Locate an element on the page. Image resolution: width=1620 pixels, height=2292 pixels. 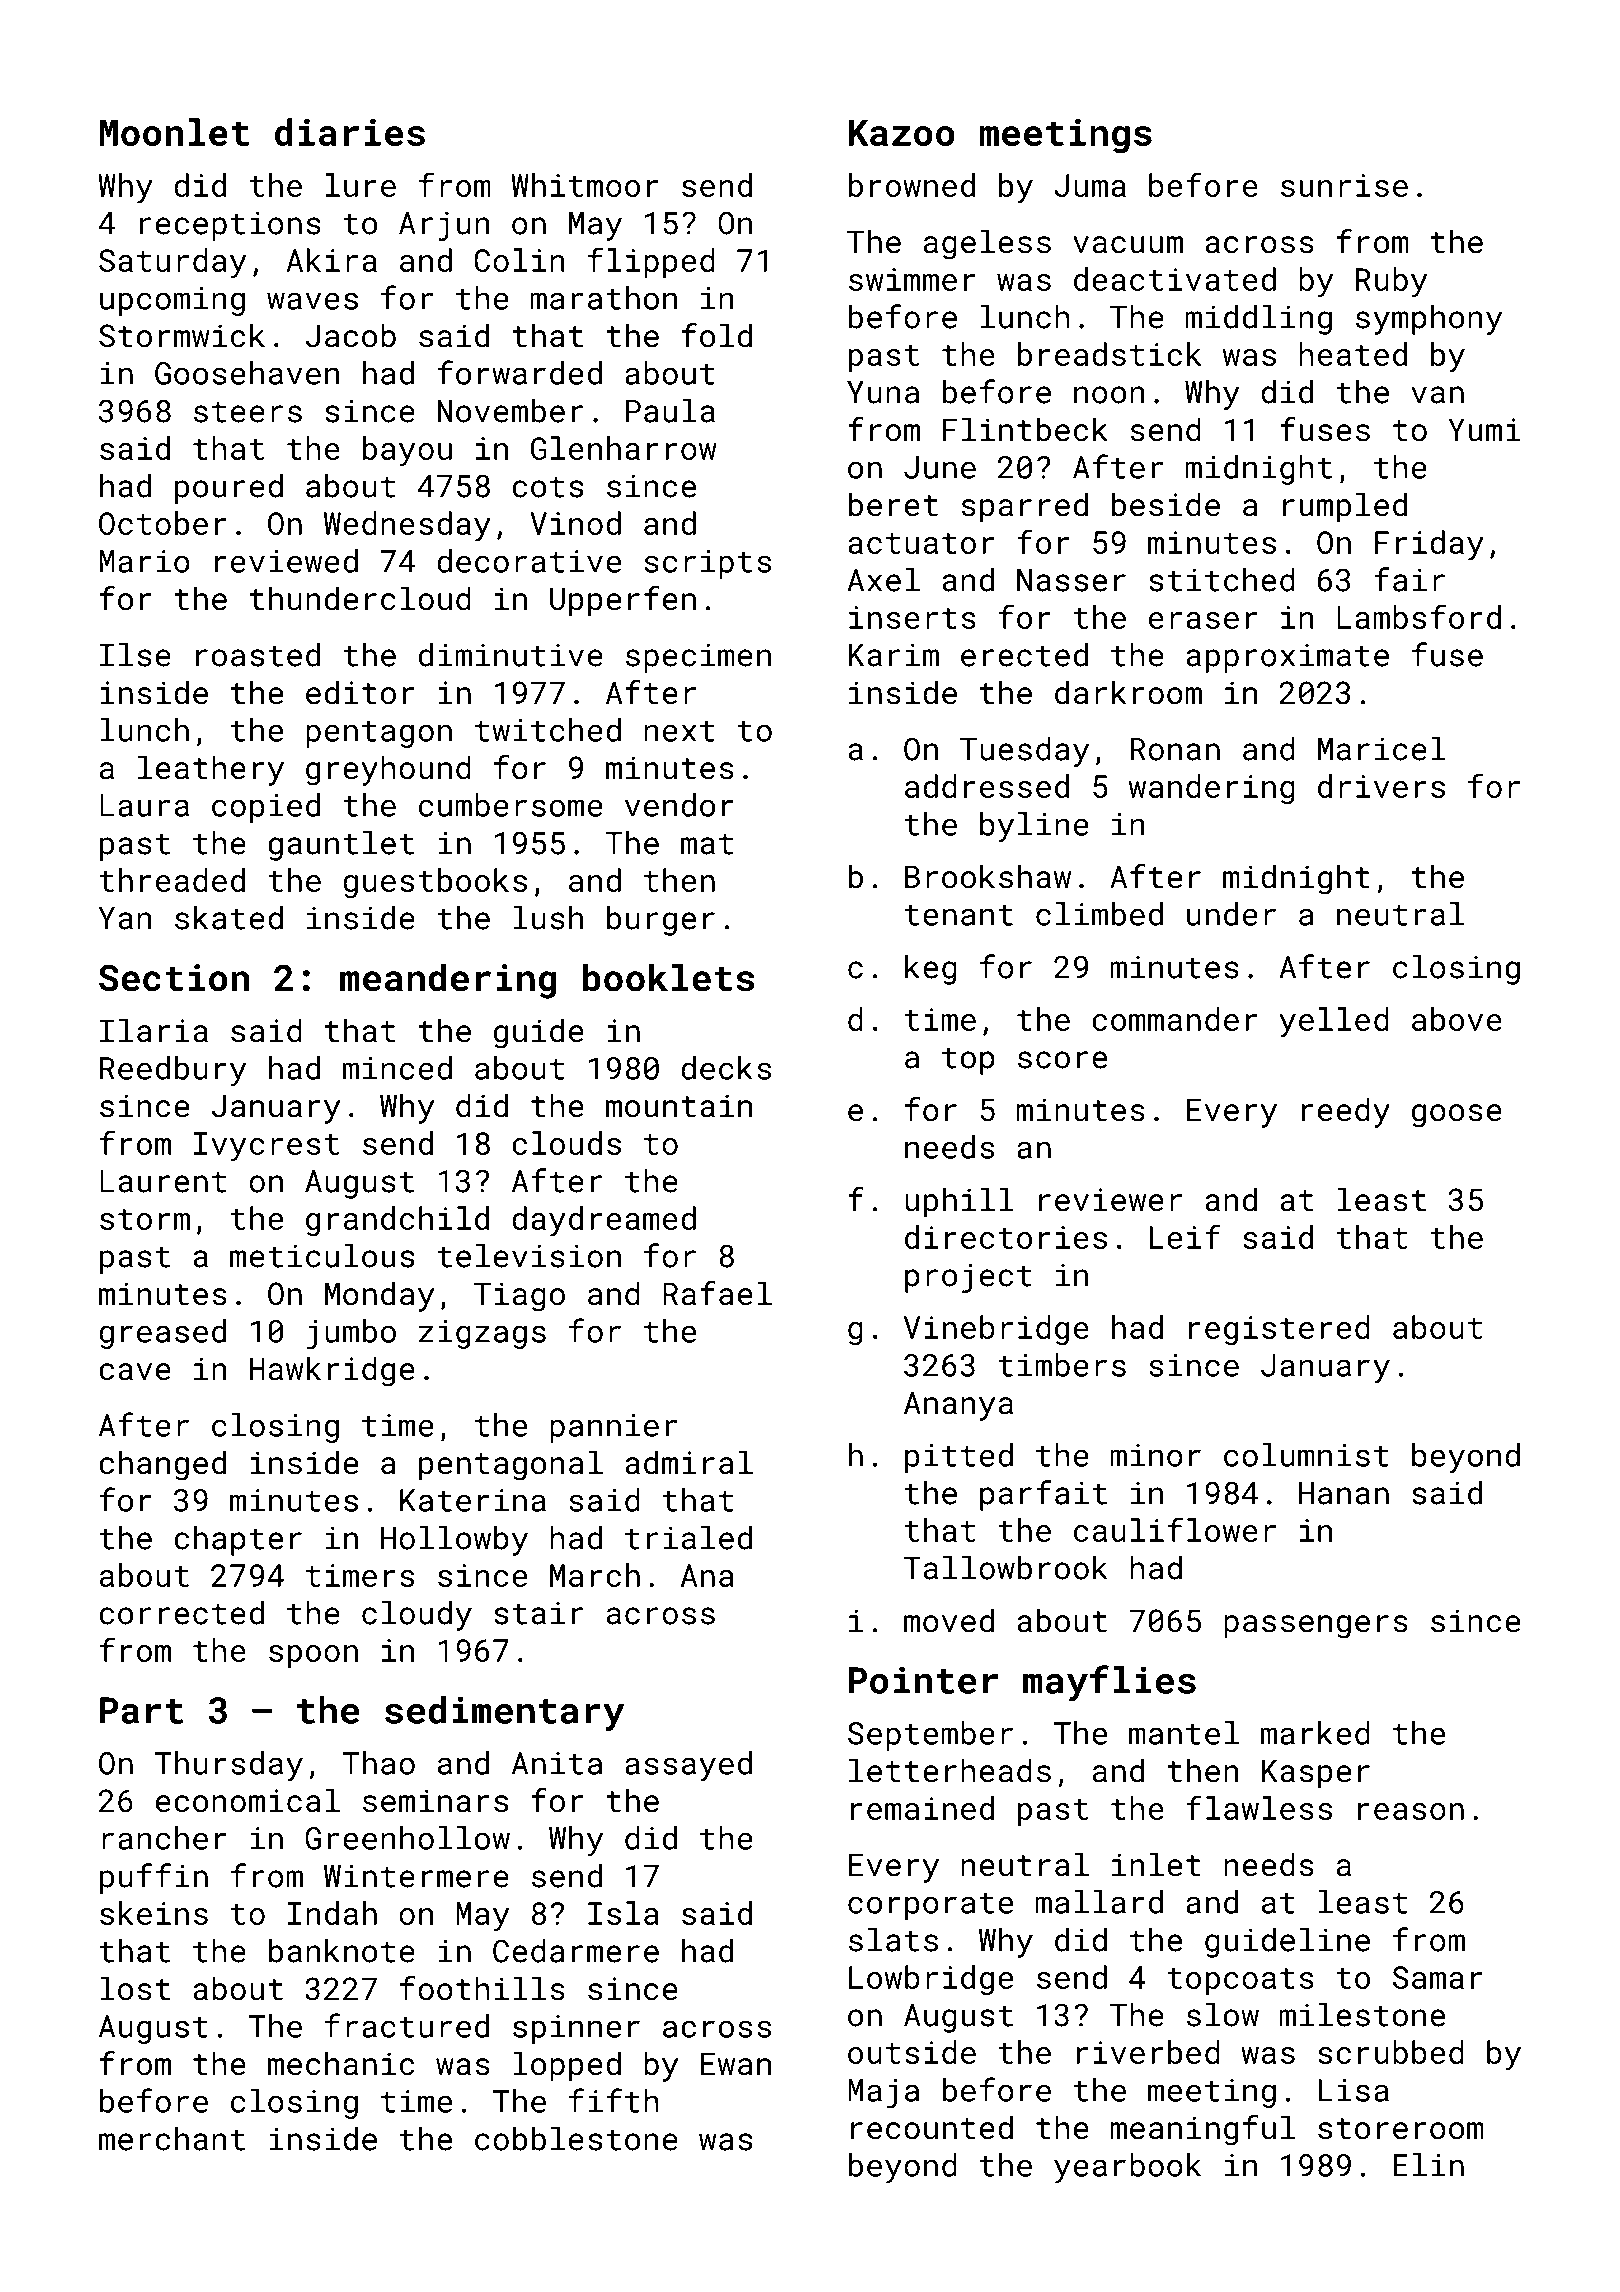
booklets is located at coordinates (668, 977).
